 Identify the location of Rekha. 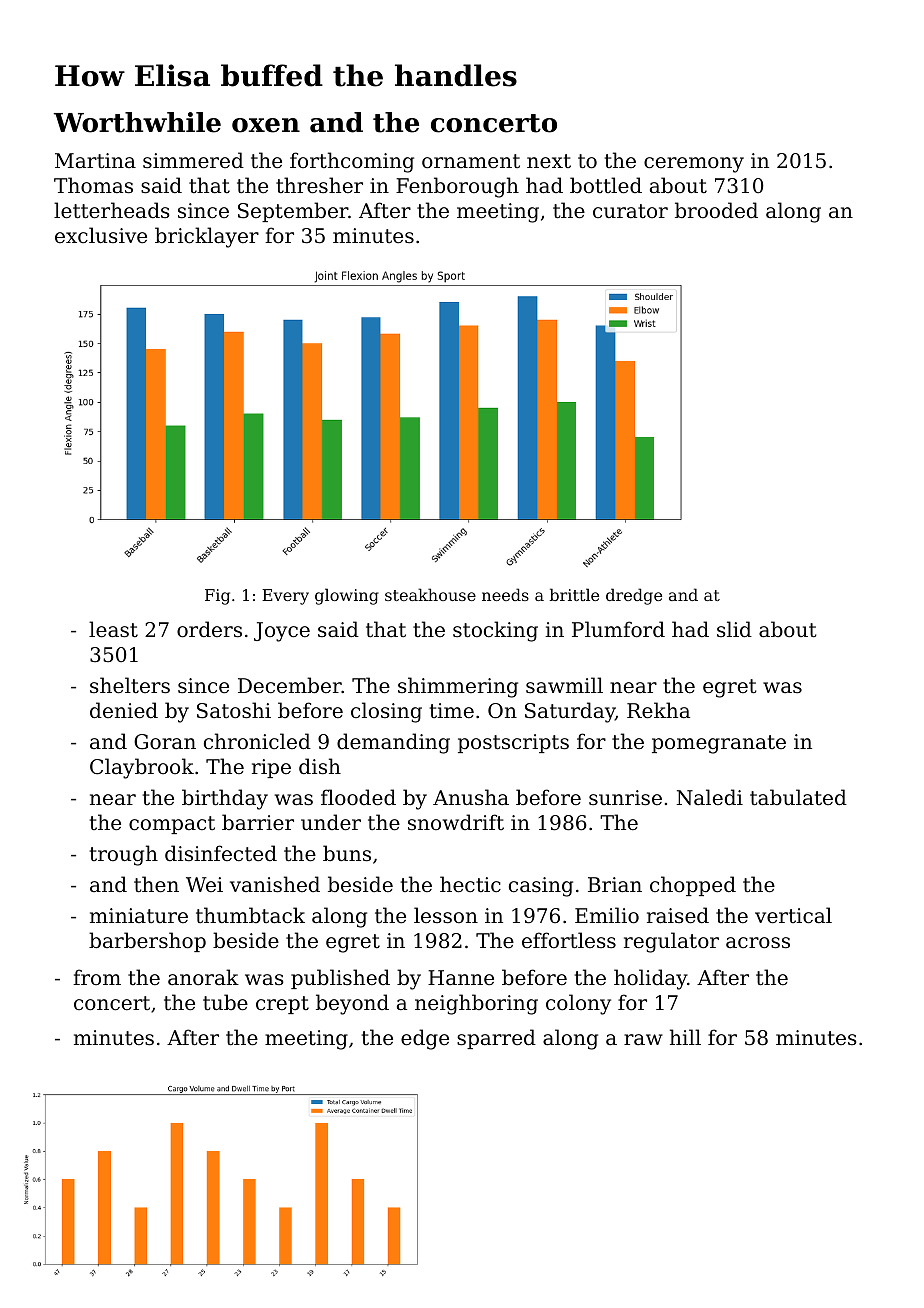
(658, 710).
